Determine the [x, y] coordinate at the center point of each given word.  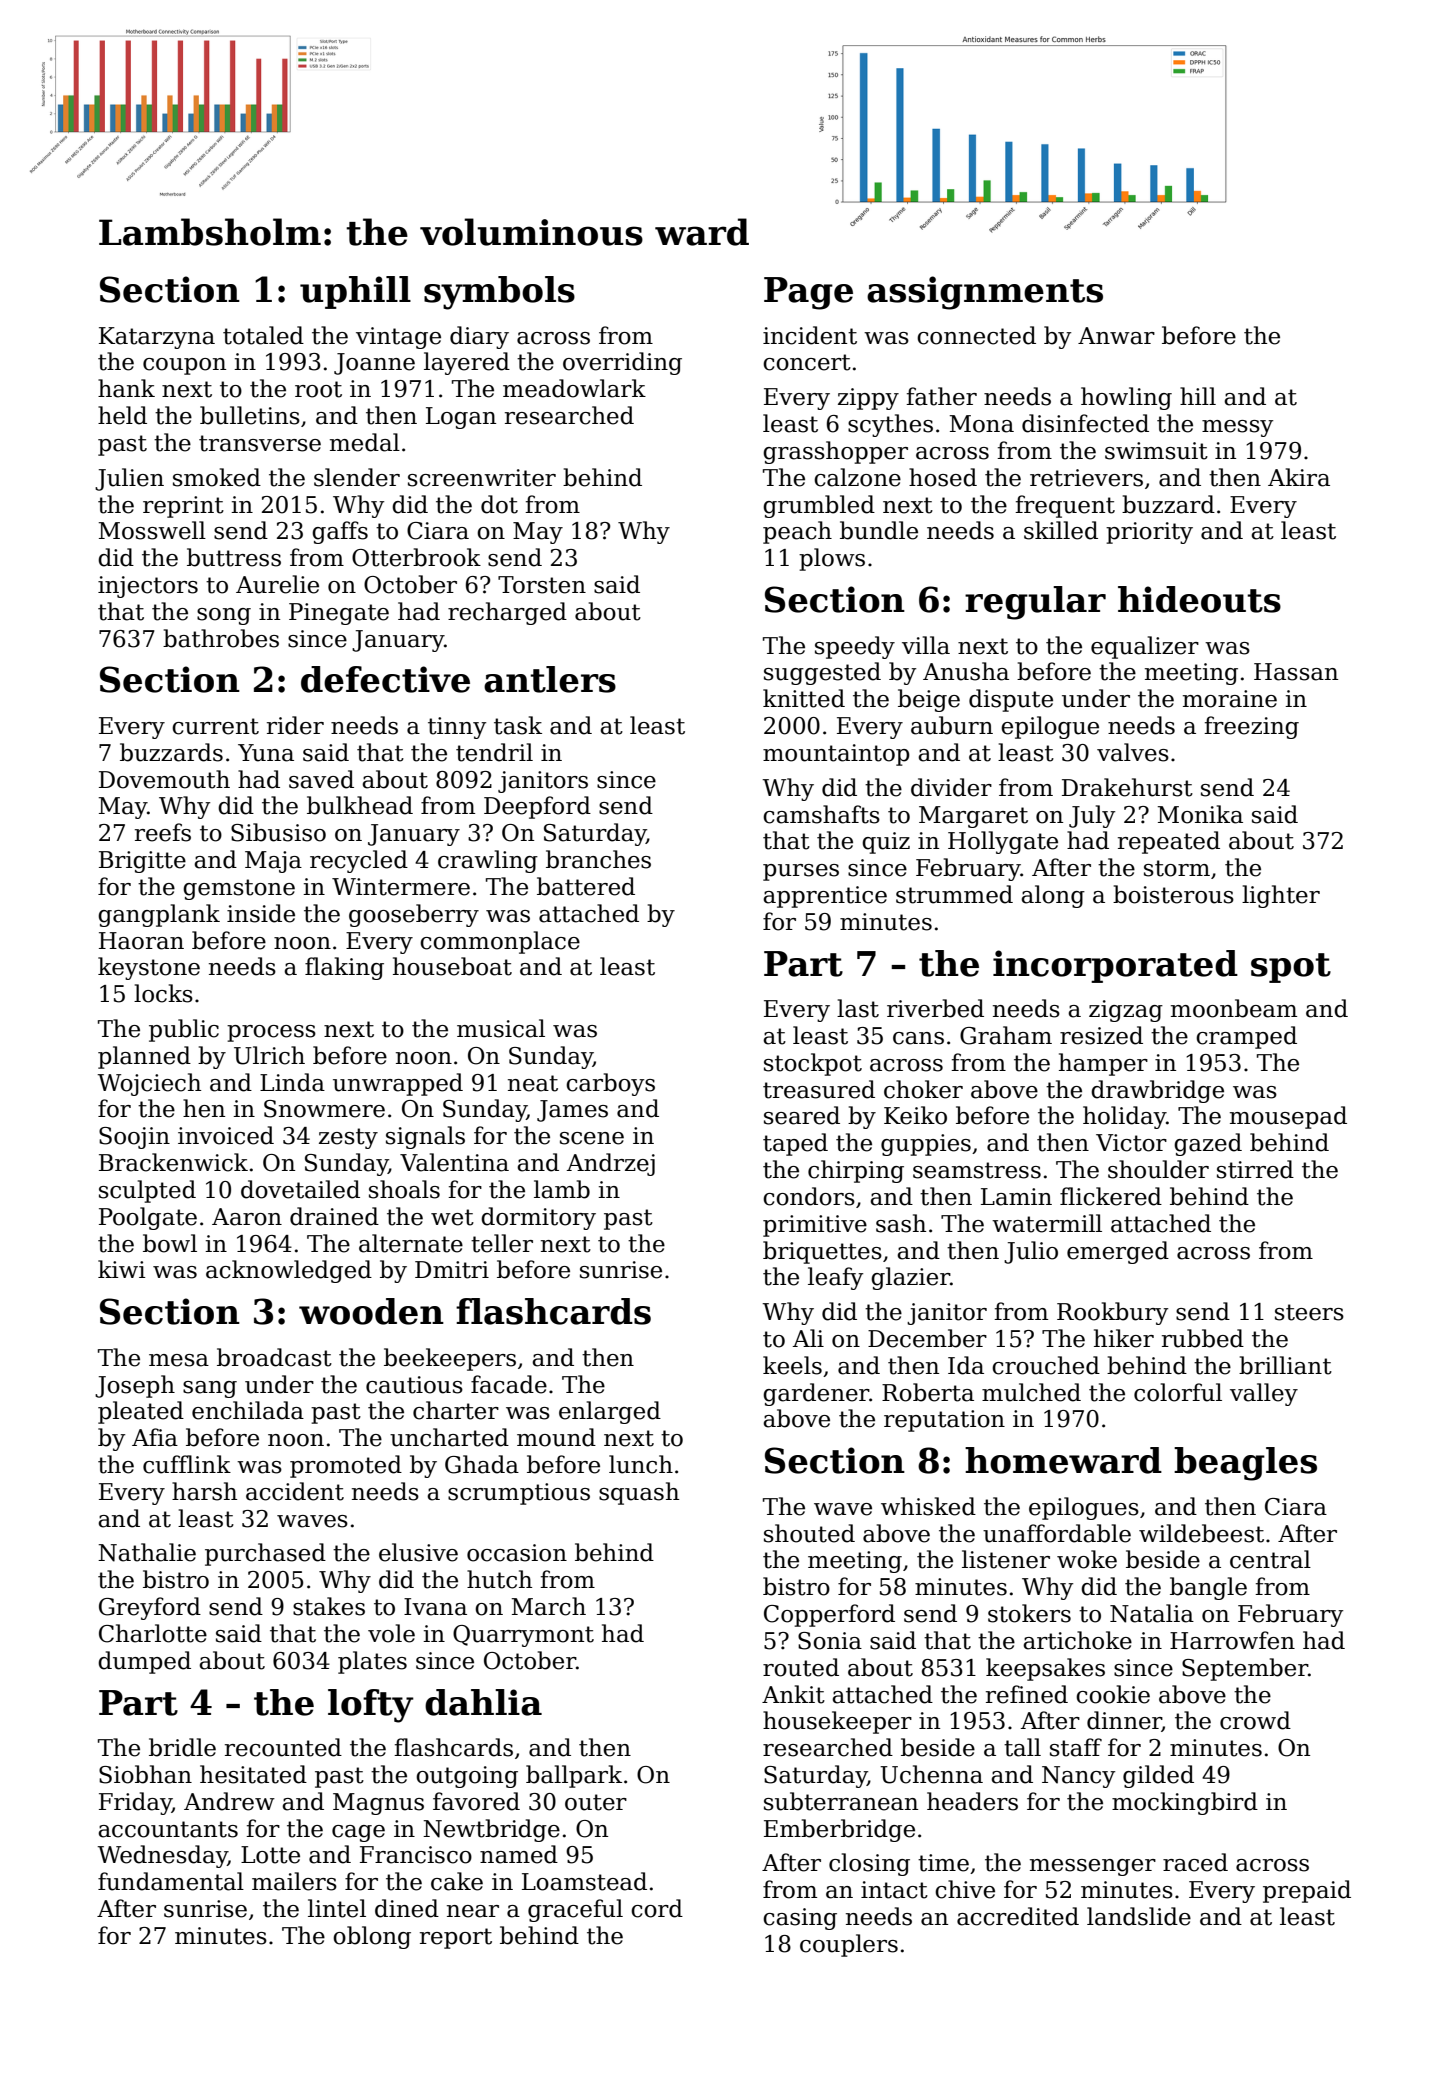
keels [792, 1365]
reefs [163, 832]
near [473, 1911]
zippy [868, 399]
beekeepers [450, 1359]
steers [1309, 1312]
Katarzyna [157, 338]
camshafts [821, 814]
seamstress [977, 1170]
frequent [1065, 506]
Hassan [1296, 672]
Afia [155, 1437]
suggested [822, 673]
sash [901, 1223]
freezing [1251, 727]
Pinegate [339, 614]
